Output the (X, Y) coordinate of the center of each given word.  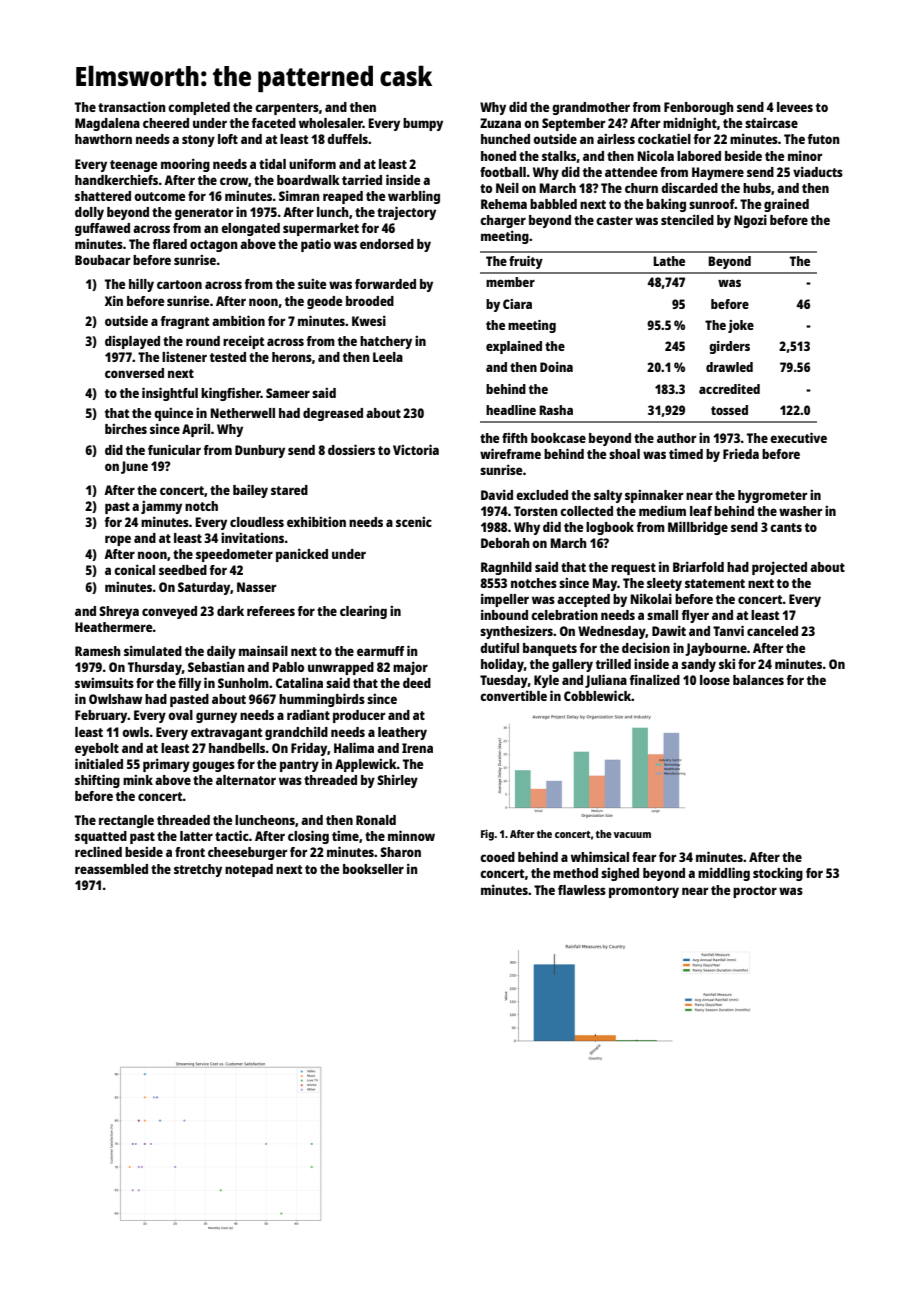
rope (118, 540)
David (497, 494)
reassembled (111, 869)
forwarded (385, 284)
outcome (159, 196)
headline (511, 410)
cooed (497, 857)
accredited (729, 389)
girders (729, 347)
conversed (134, 373)
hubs (757, 188)
